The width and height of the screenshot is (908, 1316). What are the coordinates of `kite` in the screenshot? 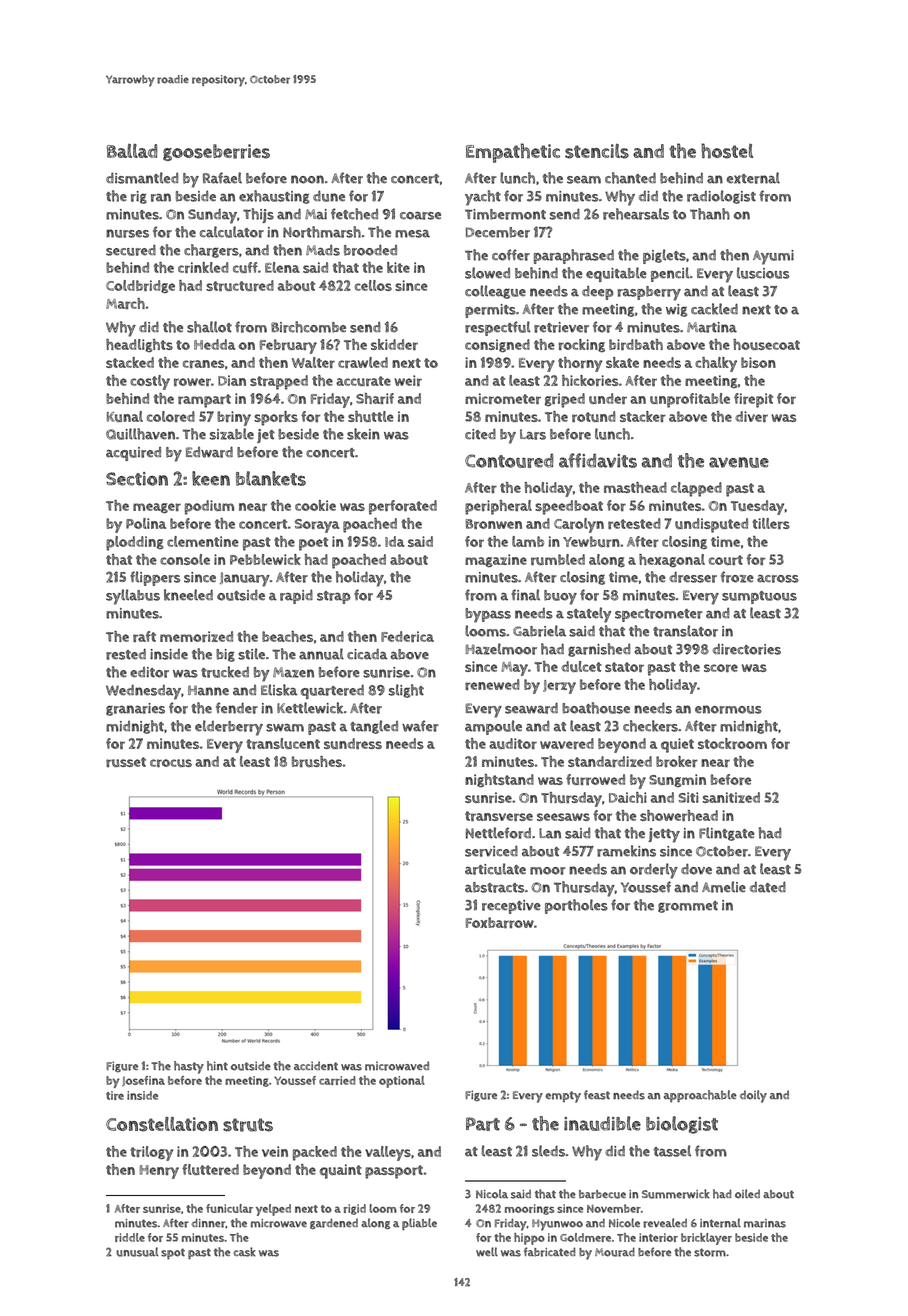 It's located at (398, 267).
